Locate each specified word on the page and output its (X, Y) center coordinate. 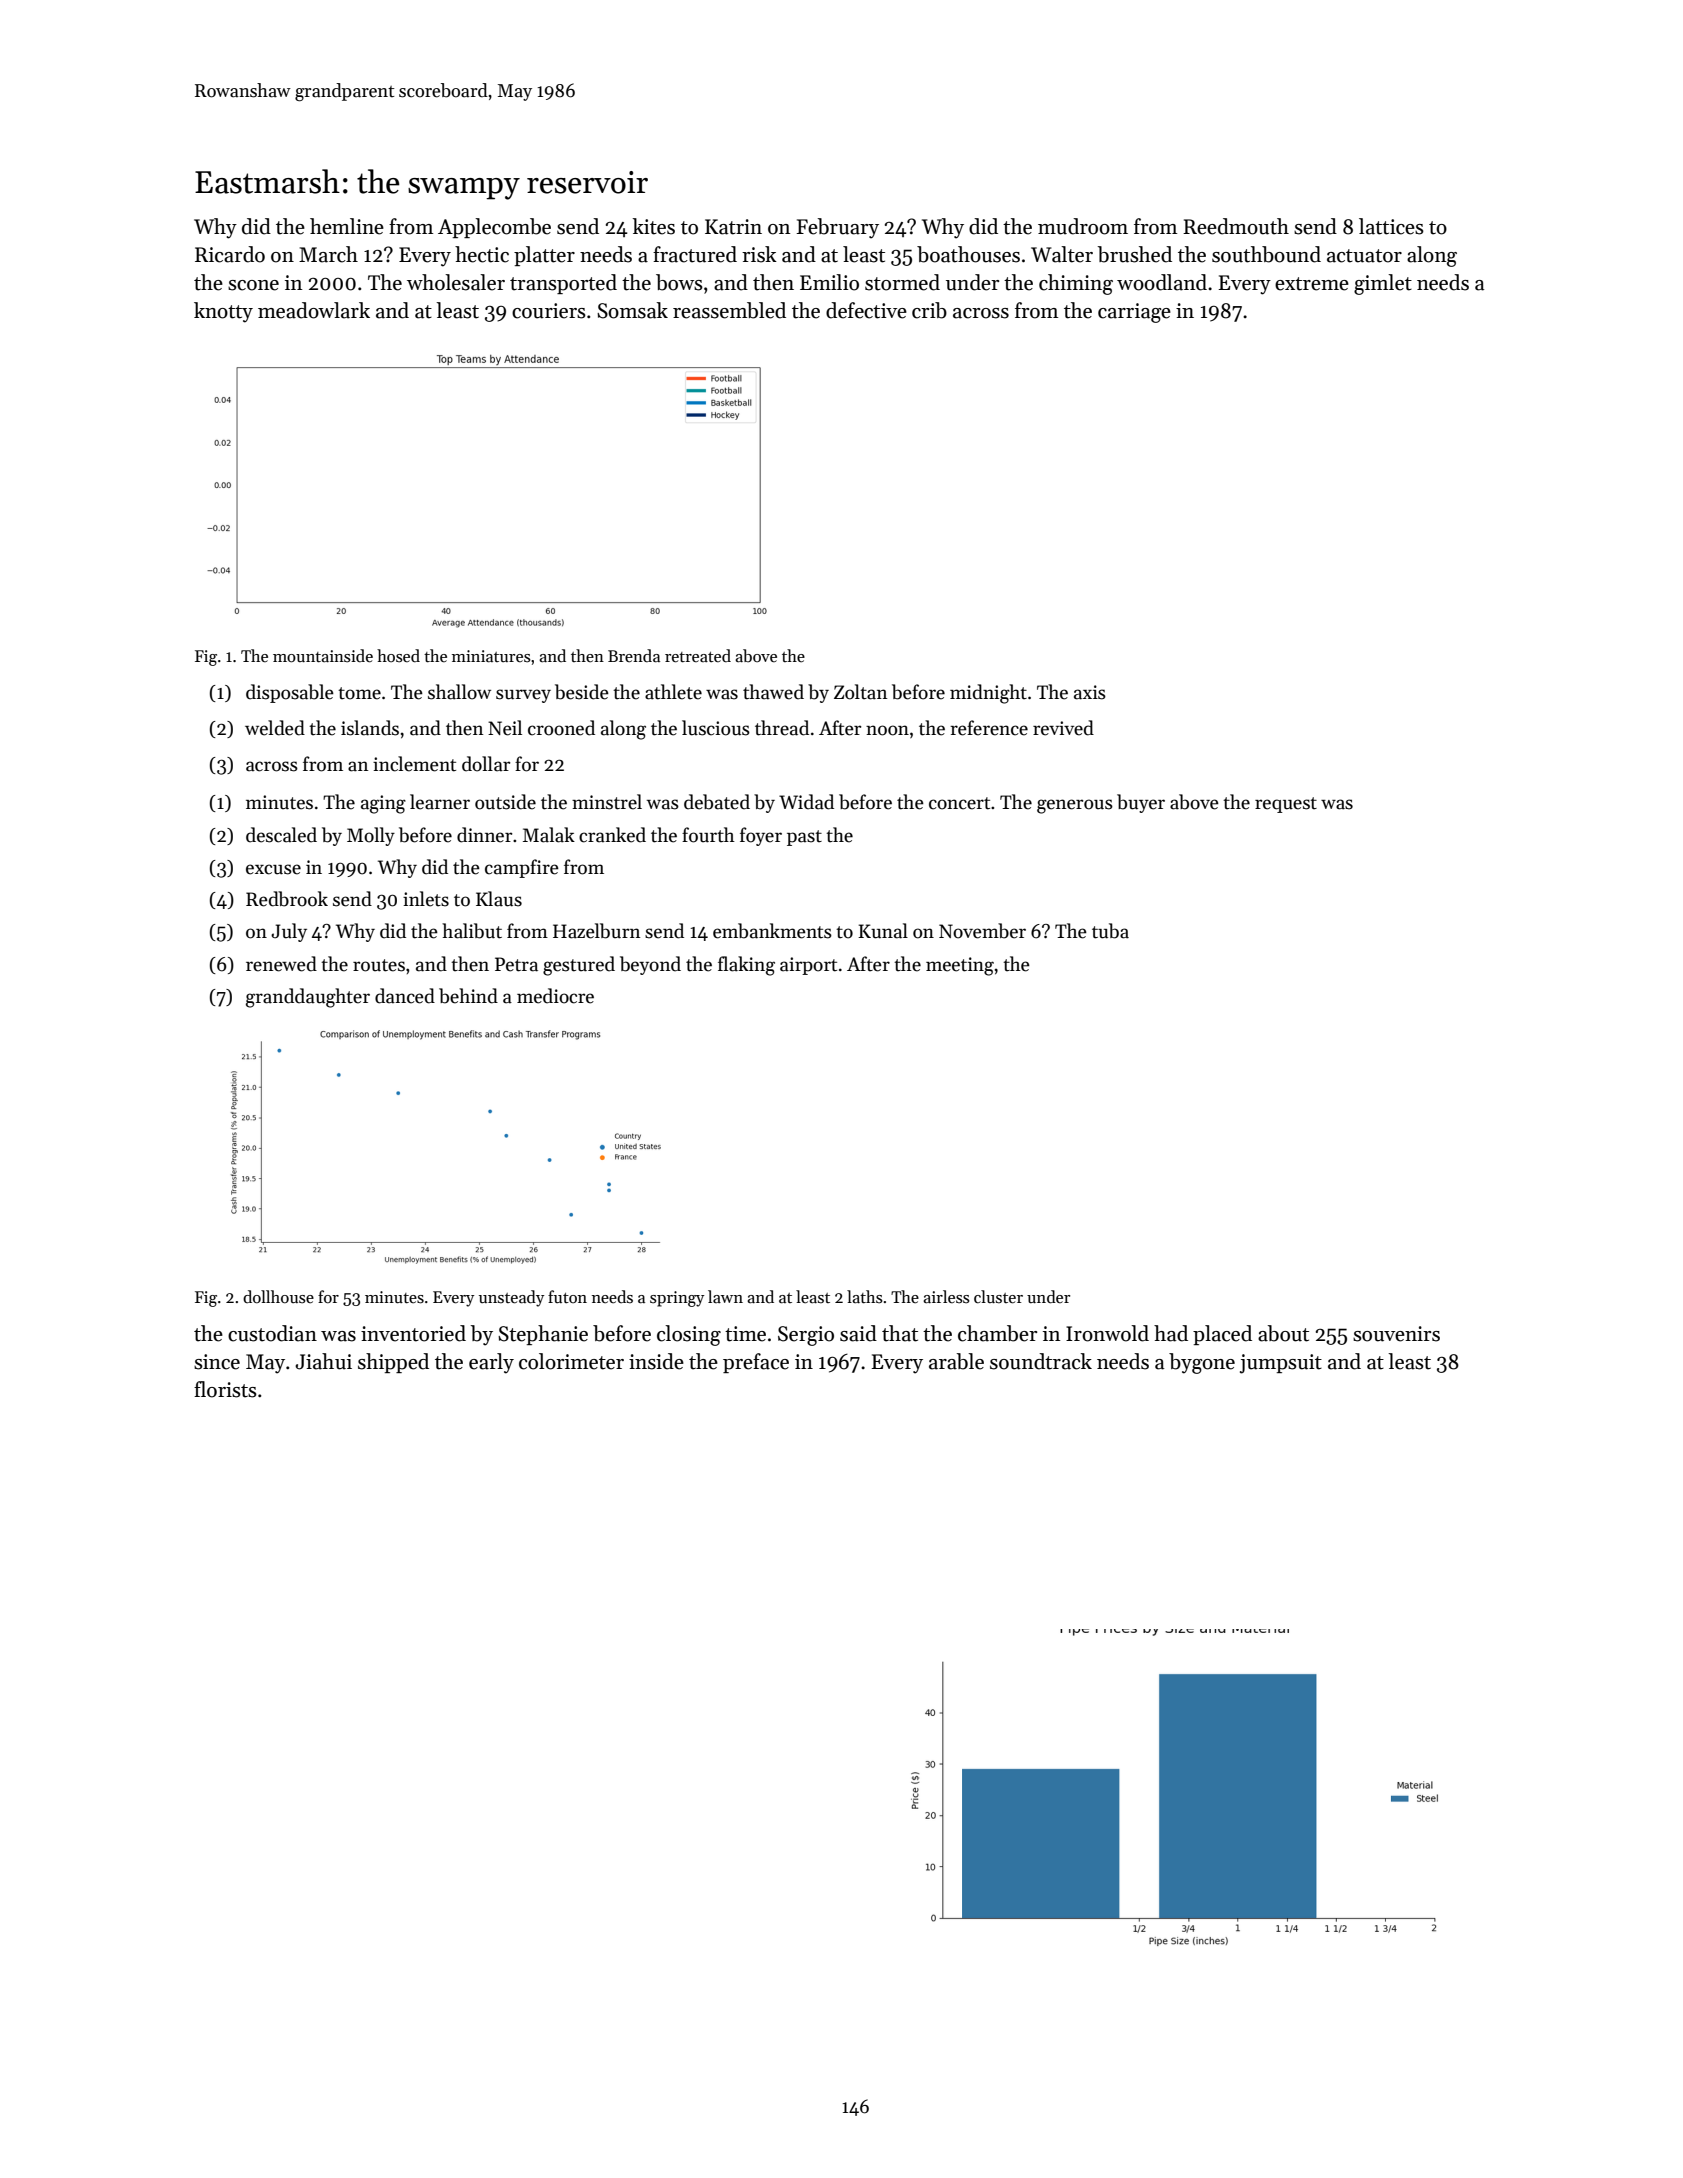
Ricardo (230, 254)
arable (956, 1361)
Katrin (733, 227)
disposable (290, 693)
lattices (1391, 226)
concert (959, 803)
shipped (393, 1363)
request (1286, 805)
